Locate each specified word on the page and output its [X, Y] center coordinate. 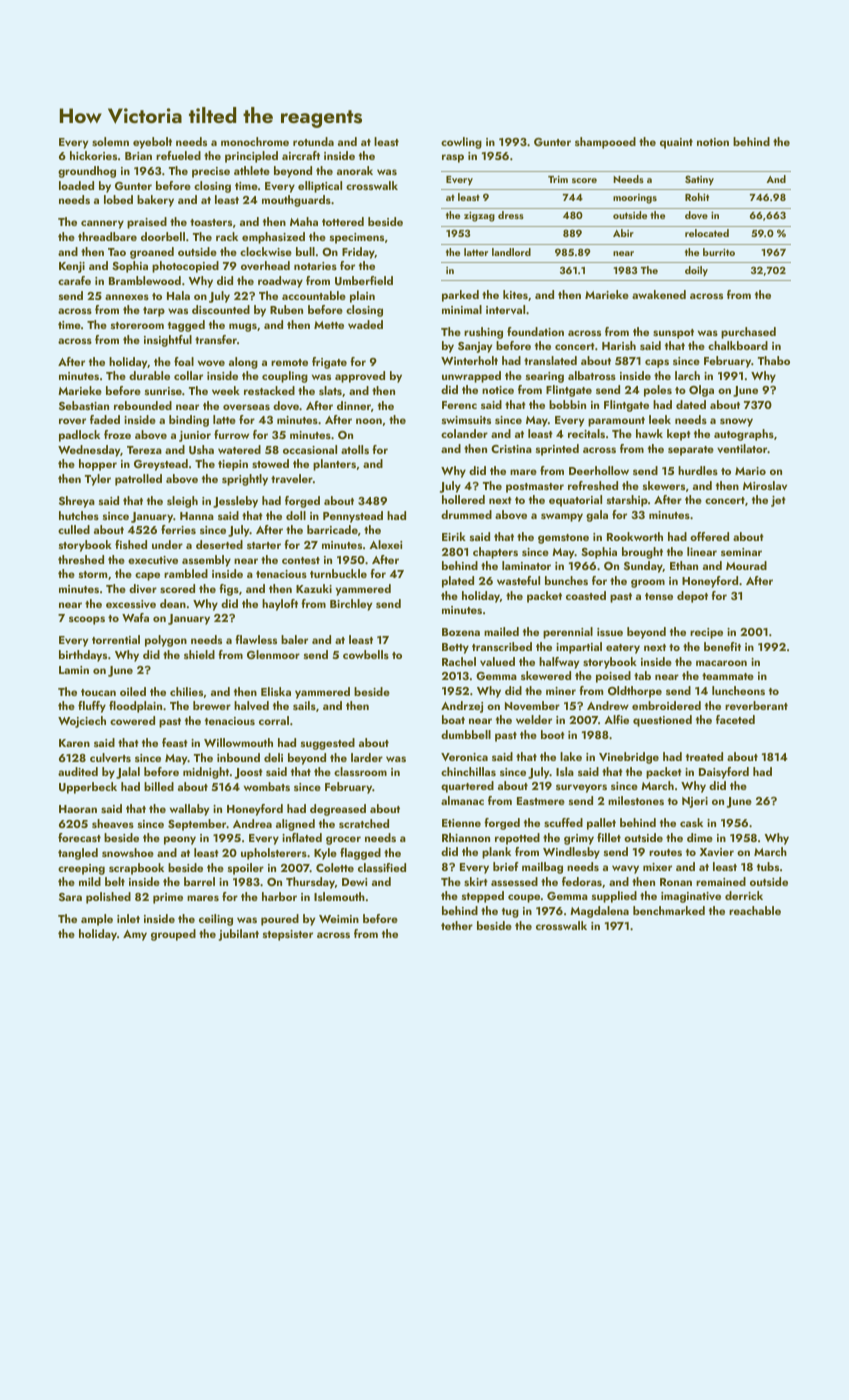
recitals [586, 433]
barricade [332, 529]
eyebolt [152, 143]
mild [90, 881]
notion [713, 142]
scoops [87, 620]
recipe [706, 633]
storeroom [137, 325]
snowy [736, 422]
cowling [461, 143]
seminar [741, 552]
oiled [133, 691]
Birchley [351, 605]
